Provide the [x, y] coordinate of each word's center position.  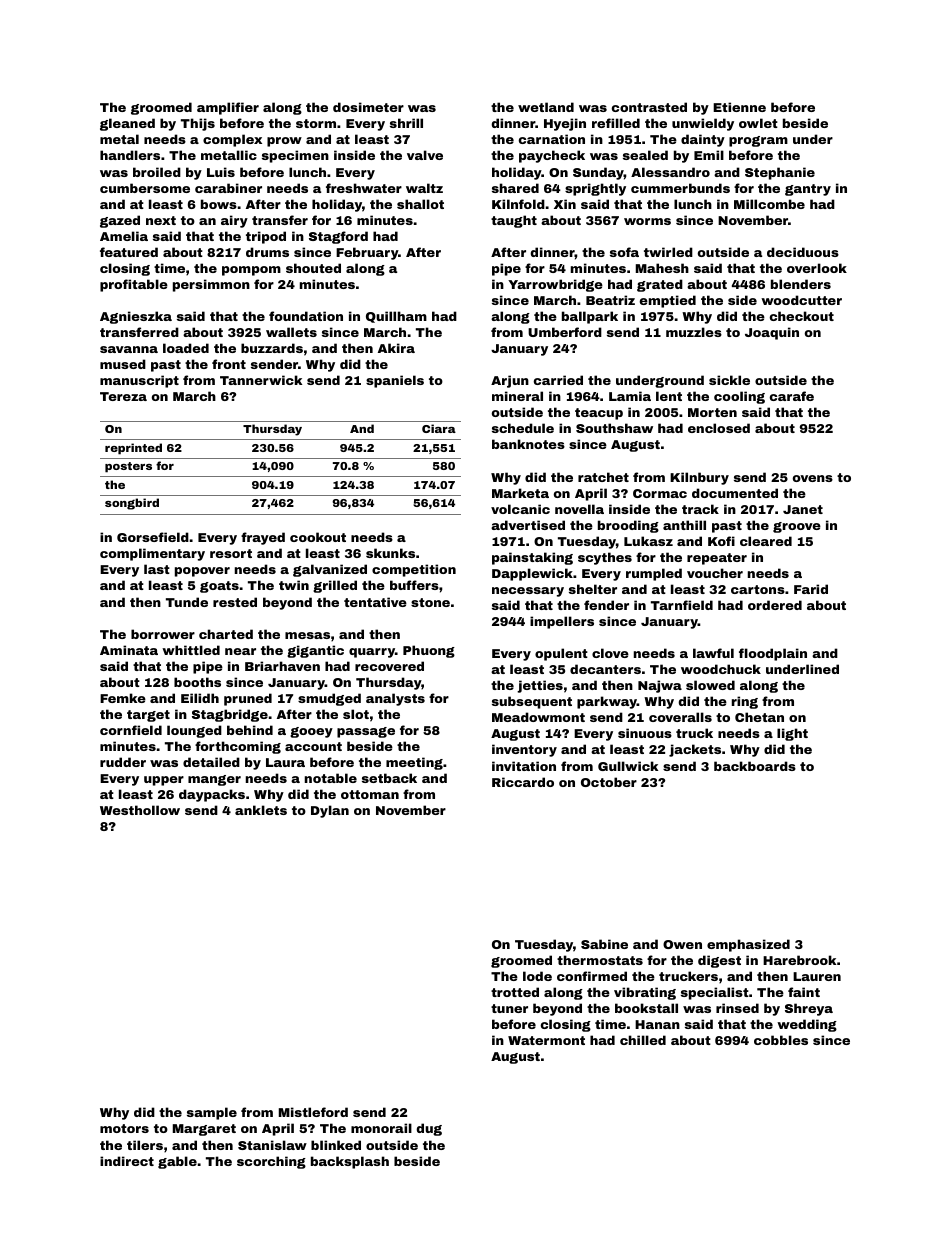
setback [389, 778]
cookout [318, 537]
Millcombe [769, 204]
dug [429, 1129]
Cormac [660, 493]
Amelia [124, 236]
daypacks [212, 795]
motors [124, 1128]
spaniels [395, 381]
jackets [695, 750]
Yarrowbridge [555, 285]
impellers [562, 622]
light [792, 734]
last [157, 569]
